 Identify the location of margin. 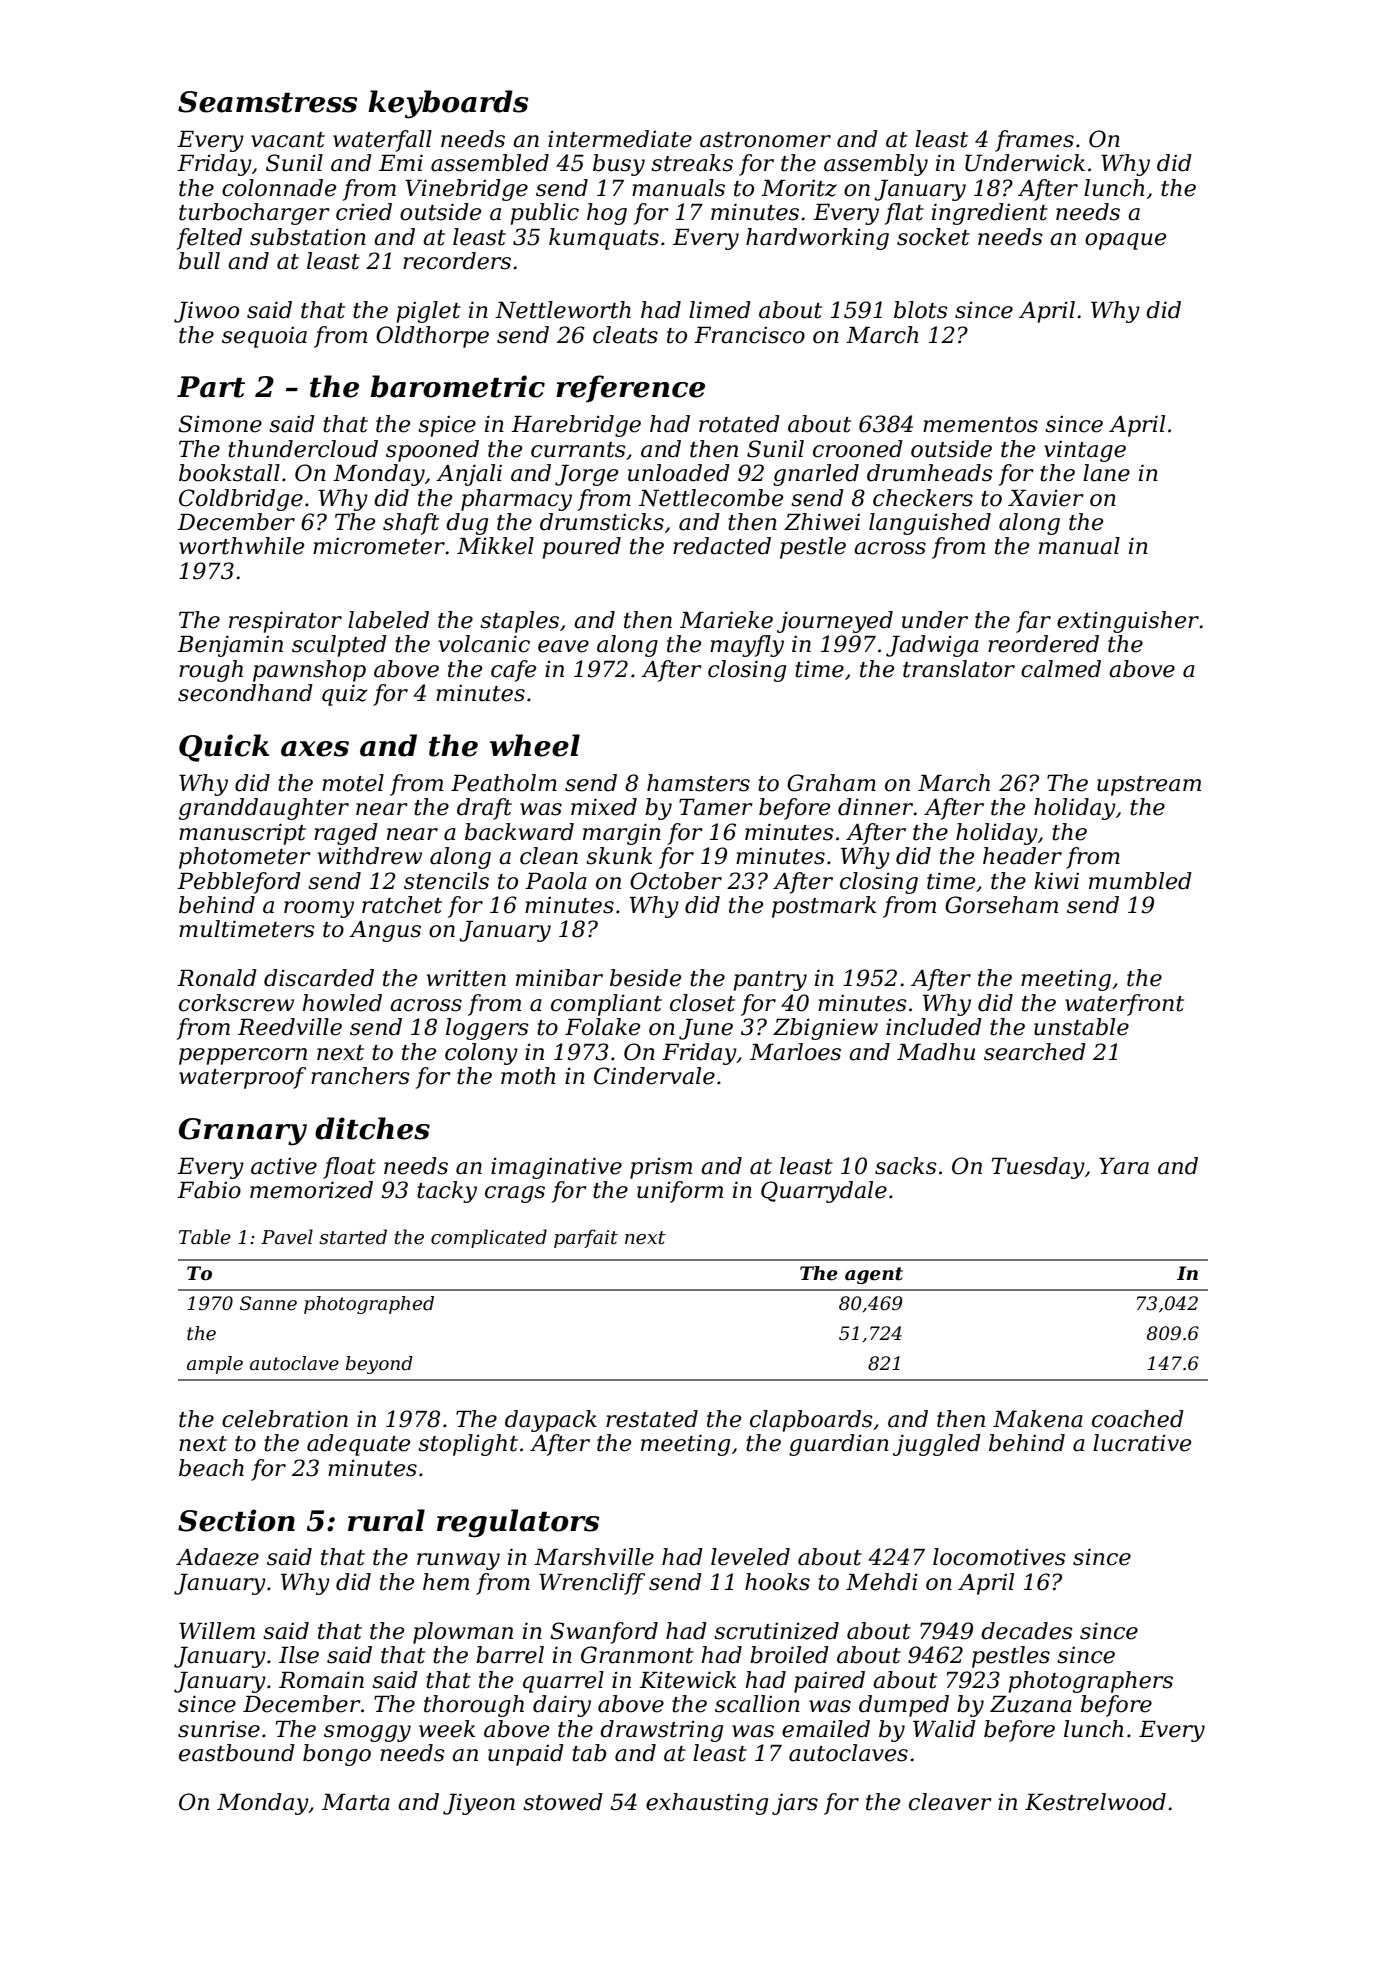
(622, 834).
